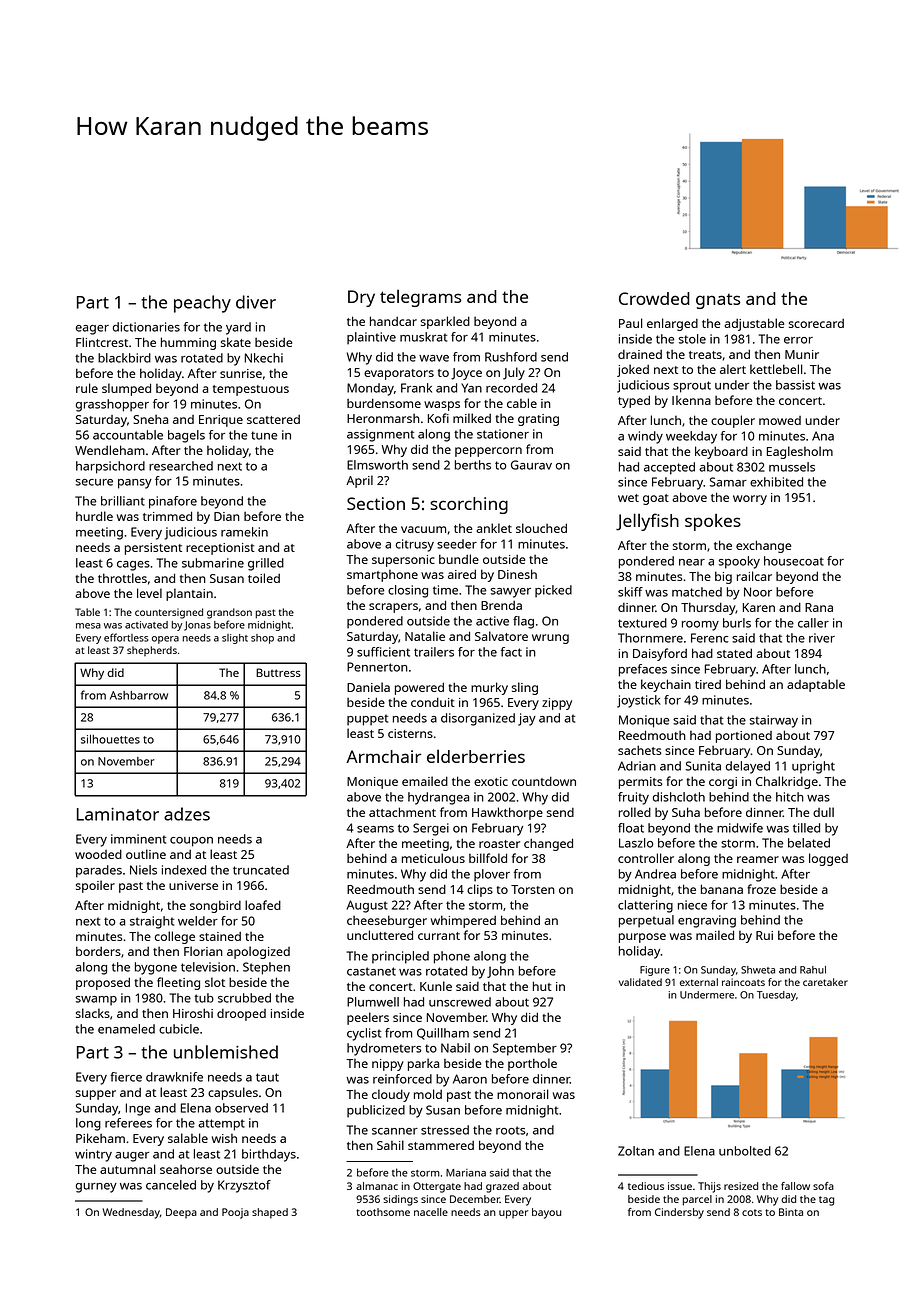 This screenshot has width=924, height=1308. Describe the element at coordinates (541, 528) in the screenshot. I see `slouched` at that location.
